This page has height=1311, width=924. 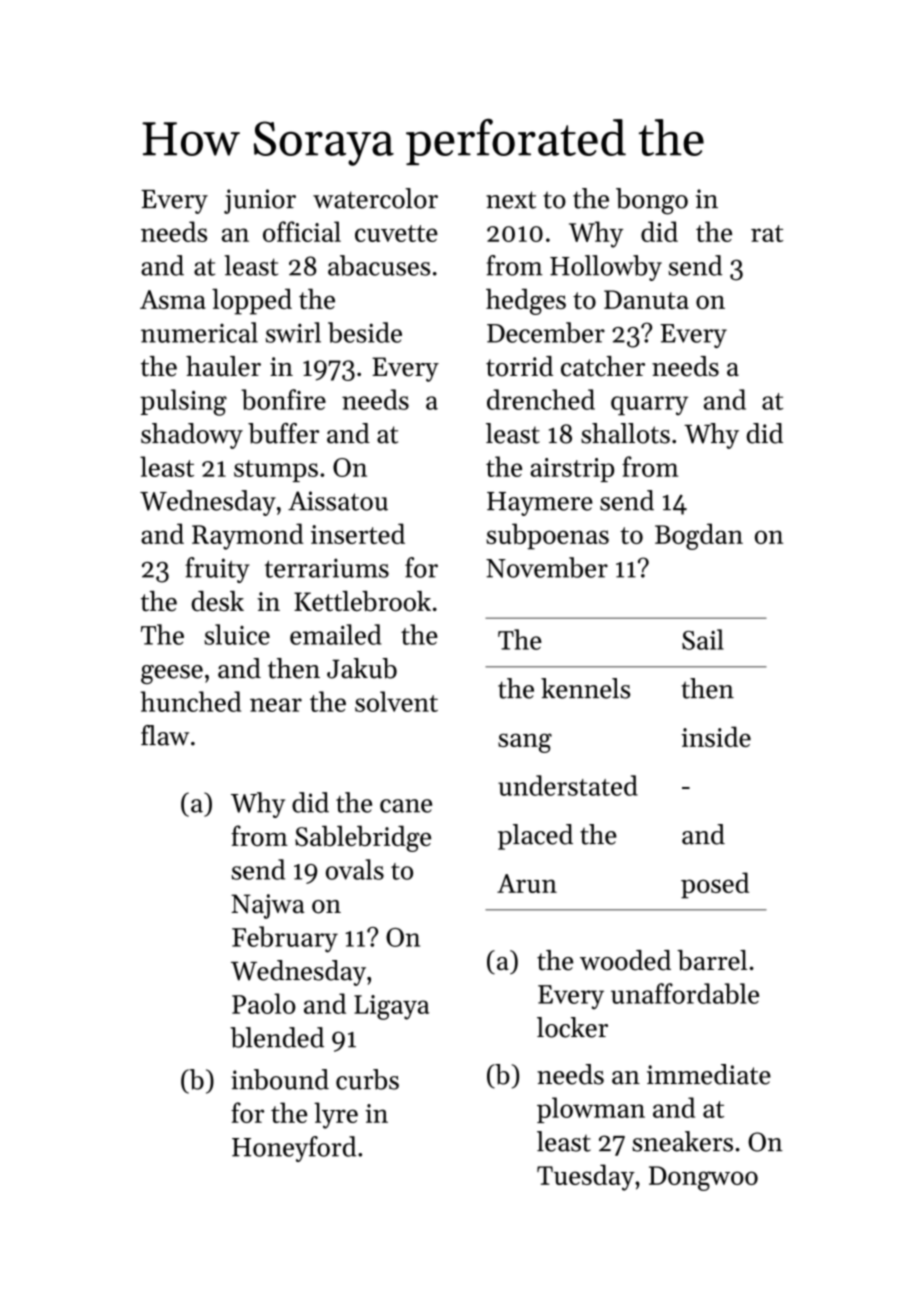 What do you see at coordinates (294, 1149) in the page?
I see `Honeyford` at bounding box center [294, 1149].
